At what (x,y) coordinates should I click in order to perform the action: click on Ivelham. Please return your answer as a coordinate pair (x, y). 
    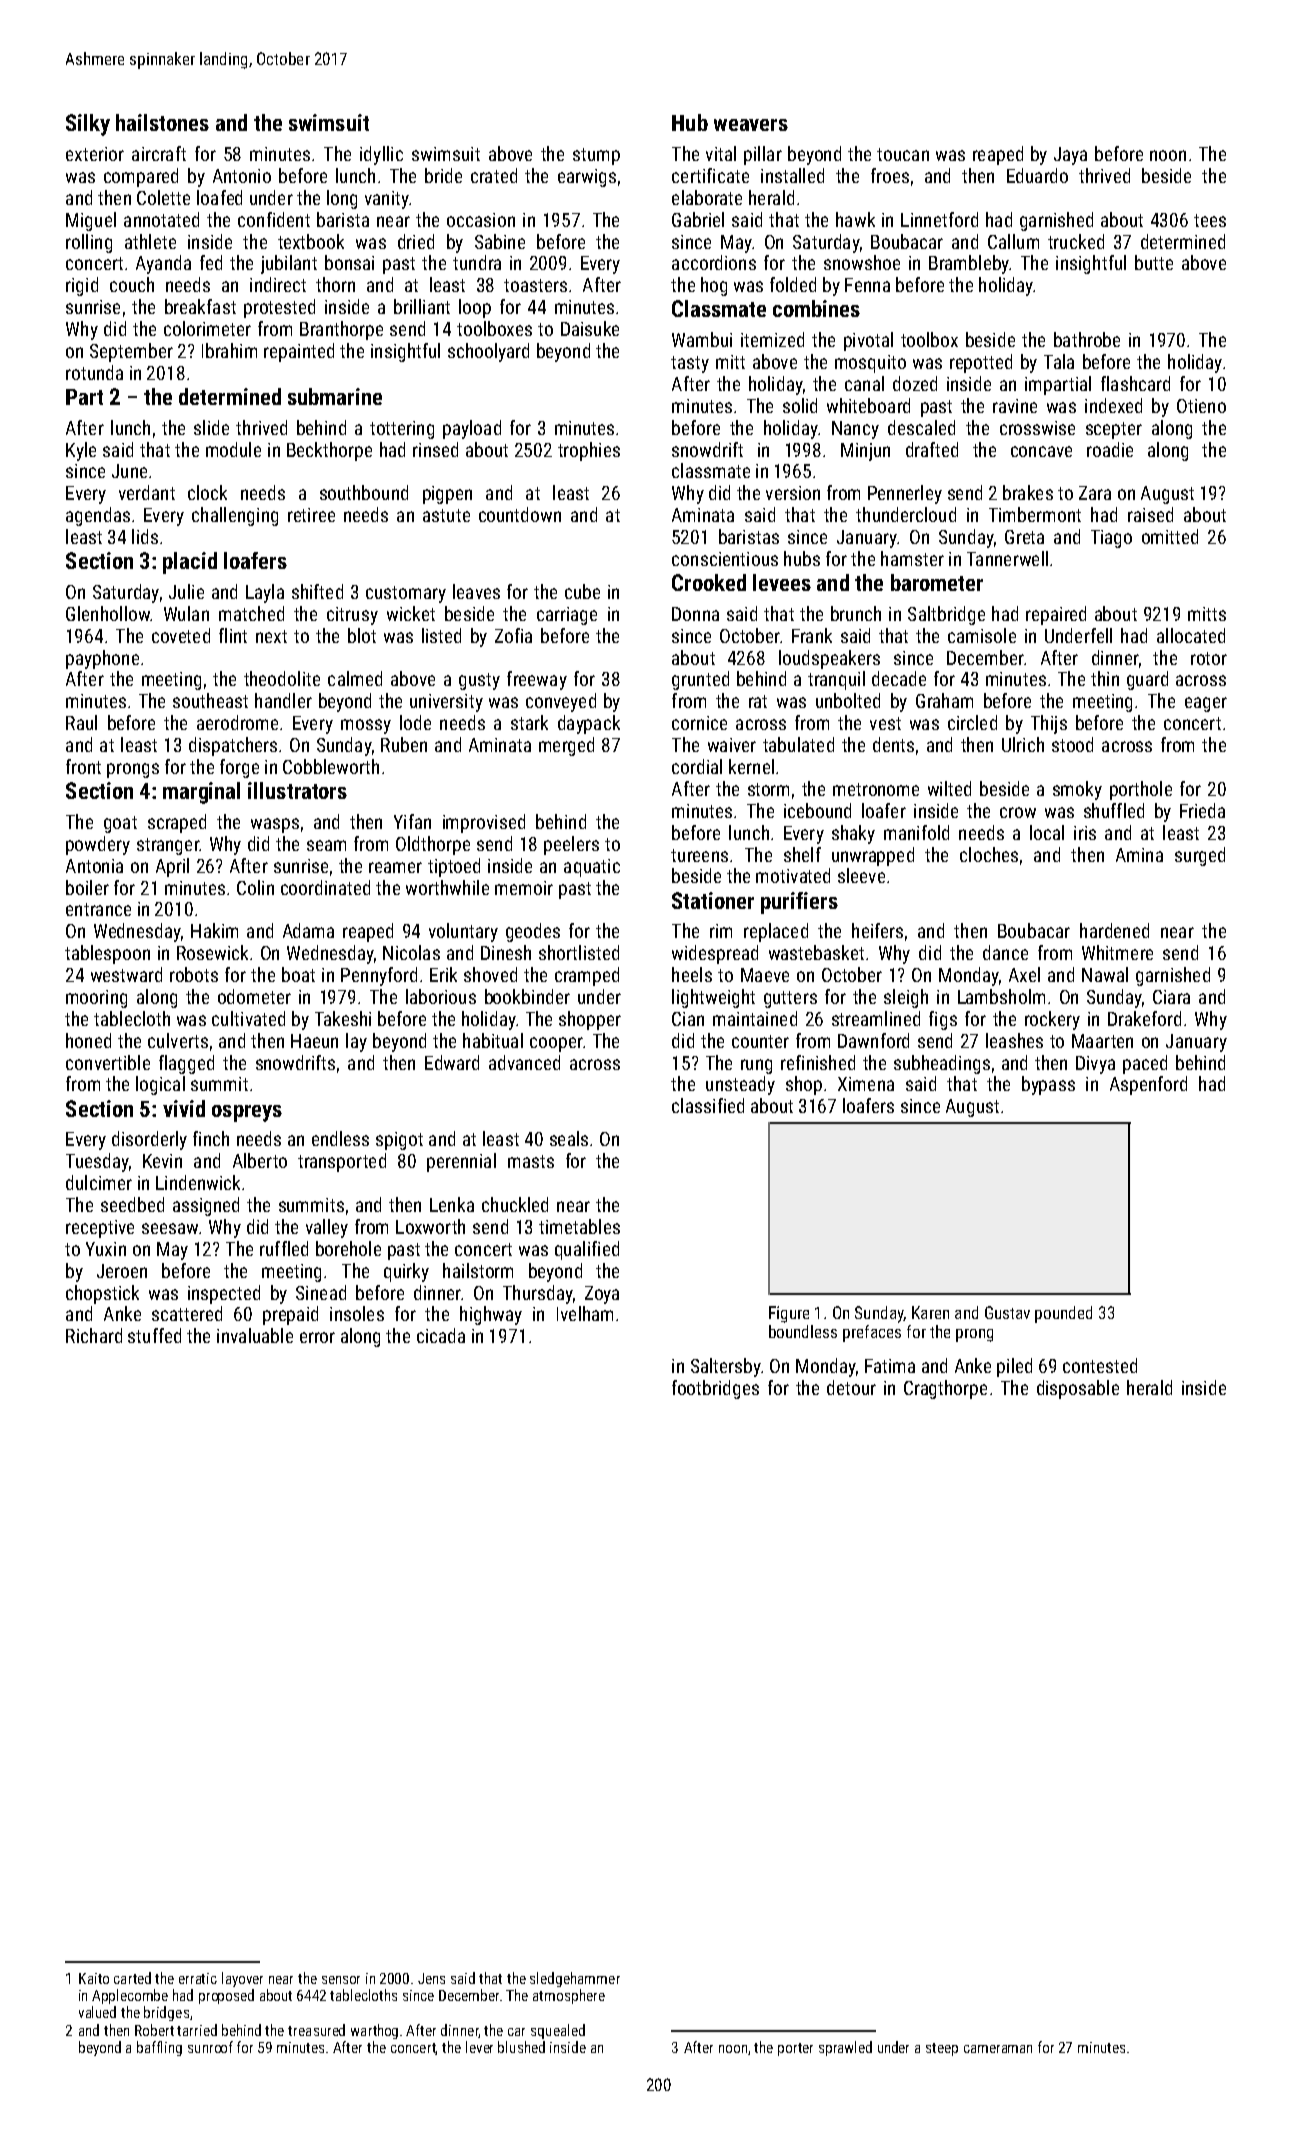
    Looking at the image, I should click on (585, 1313).
